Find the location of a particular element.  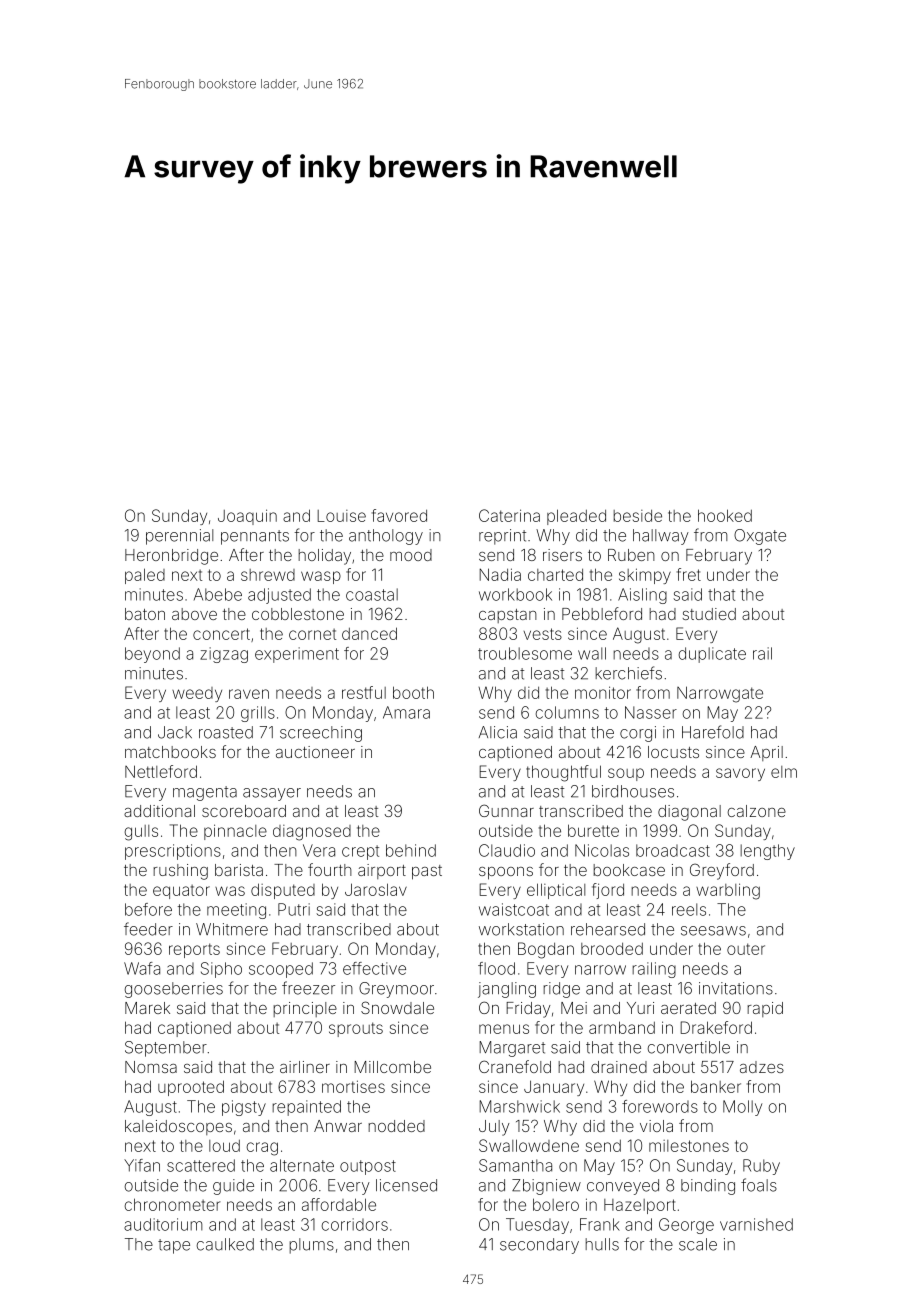

fret is located at coordinates (689, 574).
